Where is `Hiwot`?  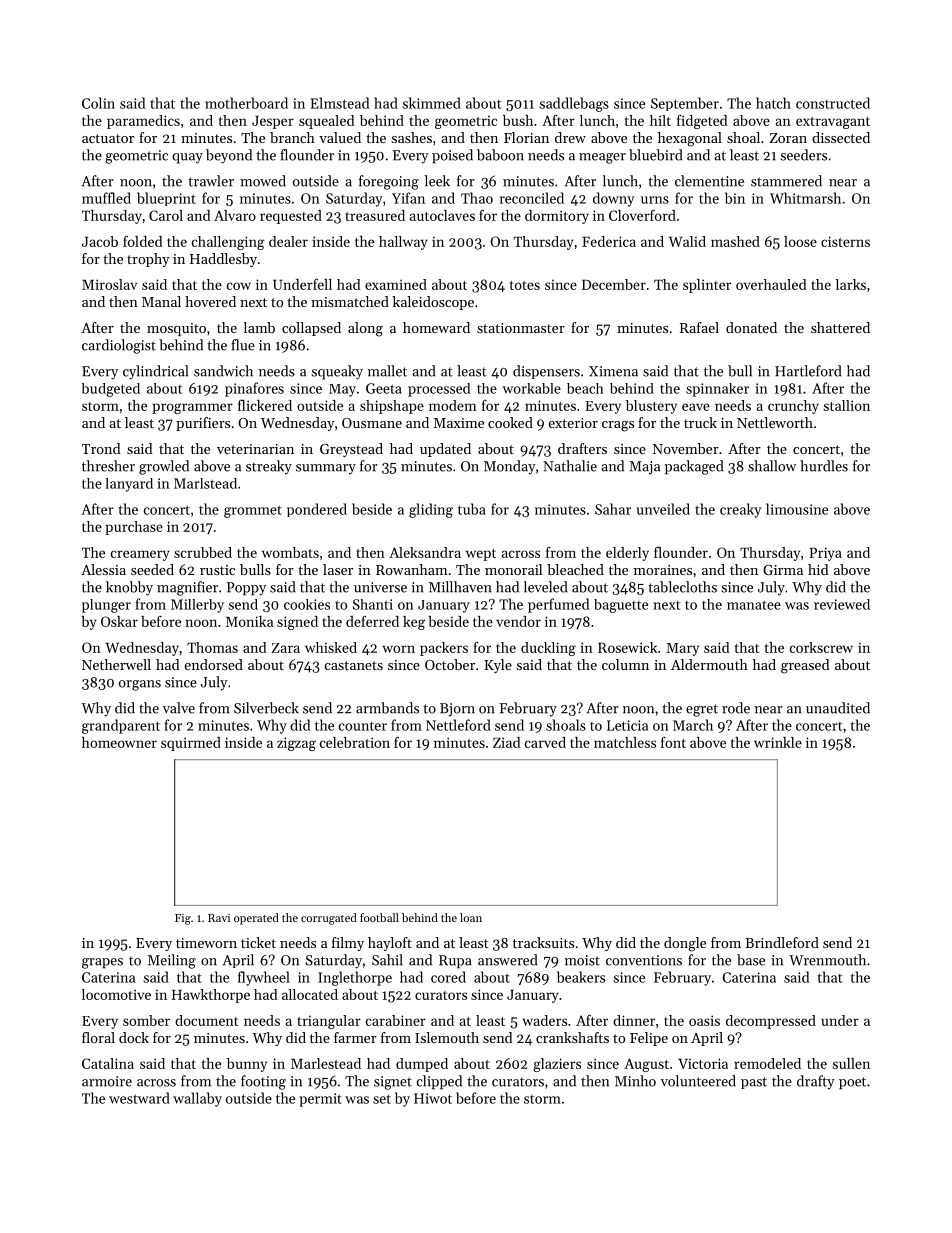
Hiwot is located at coordinates (433, 1098).
